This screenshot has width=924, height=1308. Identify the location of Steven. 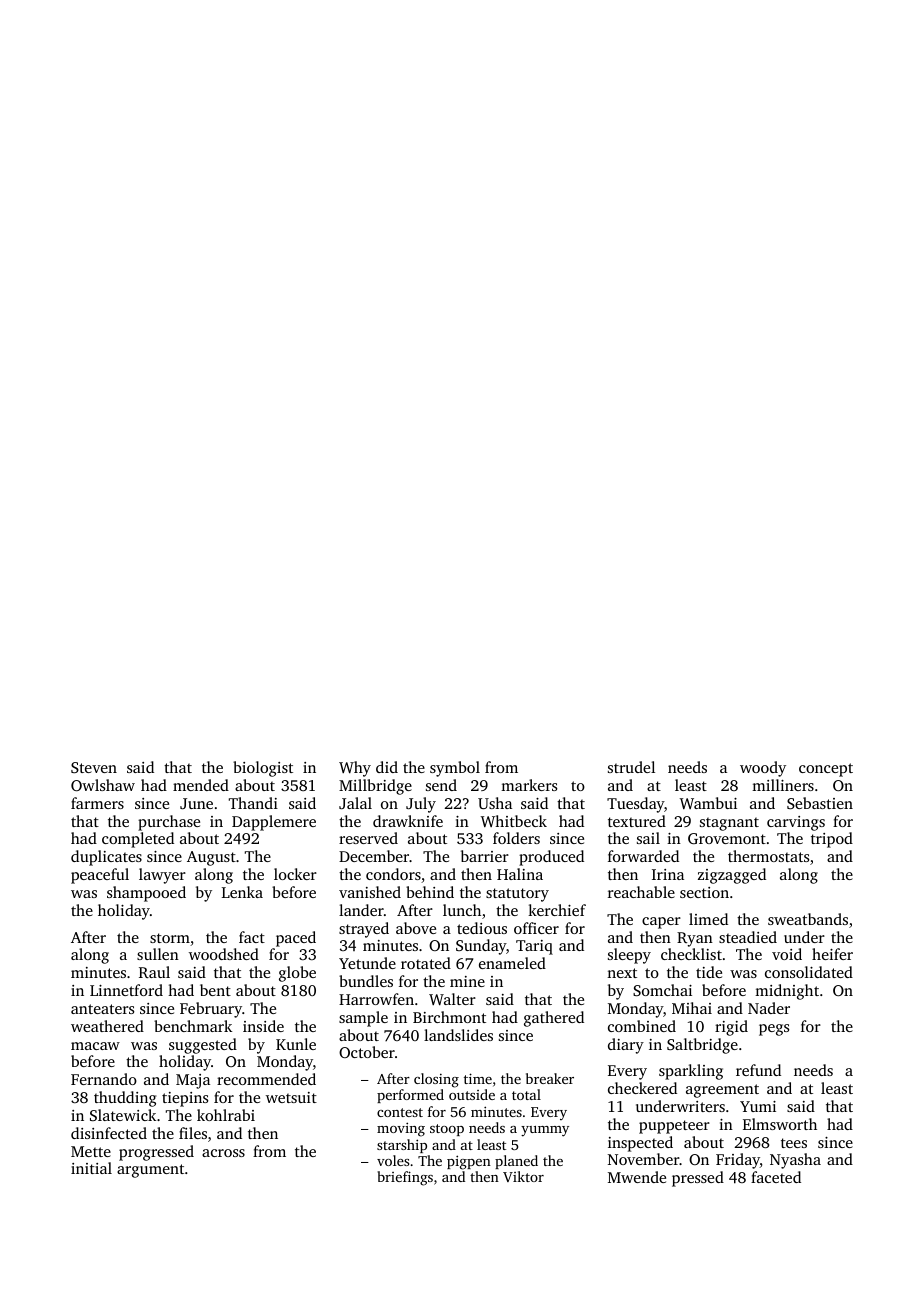
(94, 767).
